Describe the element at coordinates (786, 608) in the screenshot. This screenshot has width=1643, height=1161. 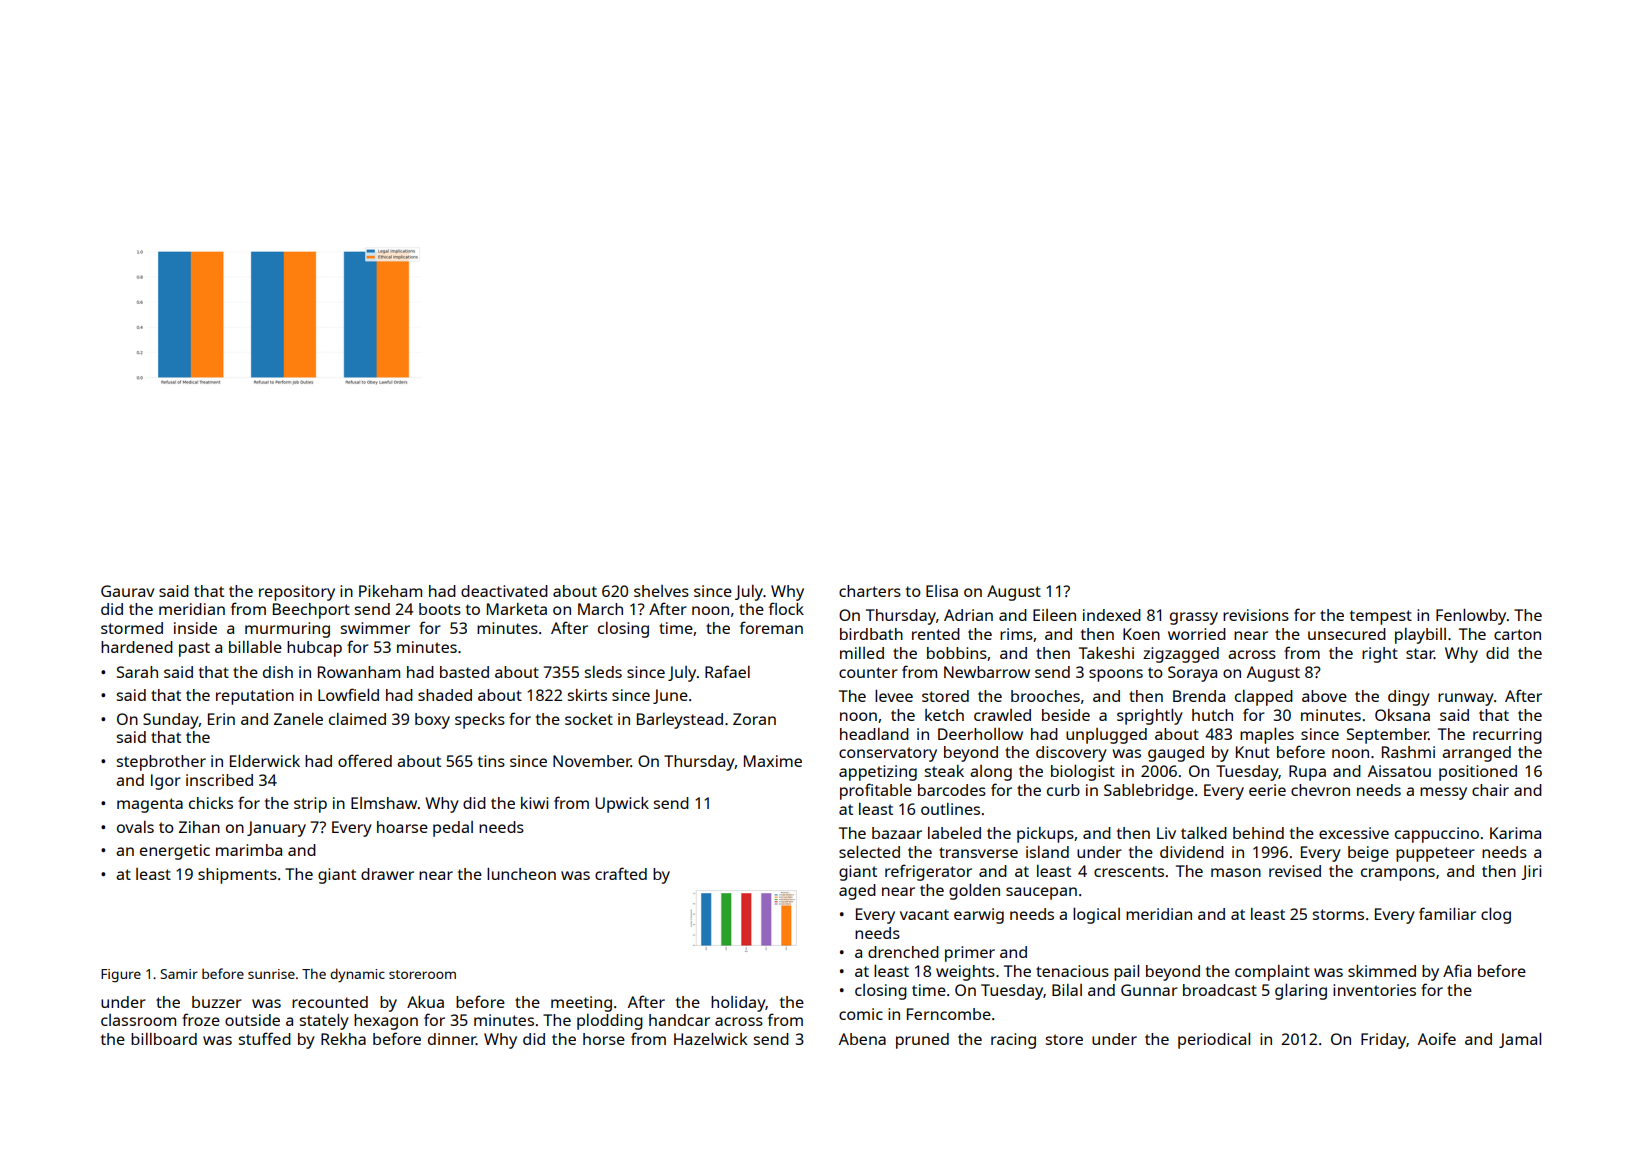
I see `flock` at that location.
